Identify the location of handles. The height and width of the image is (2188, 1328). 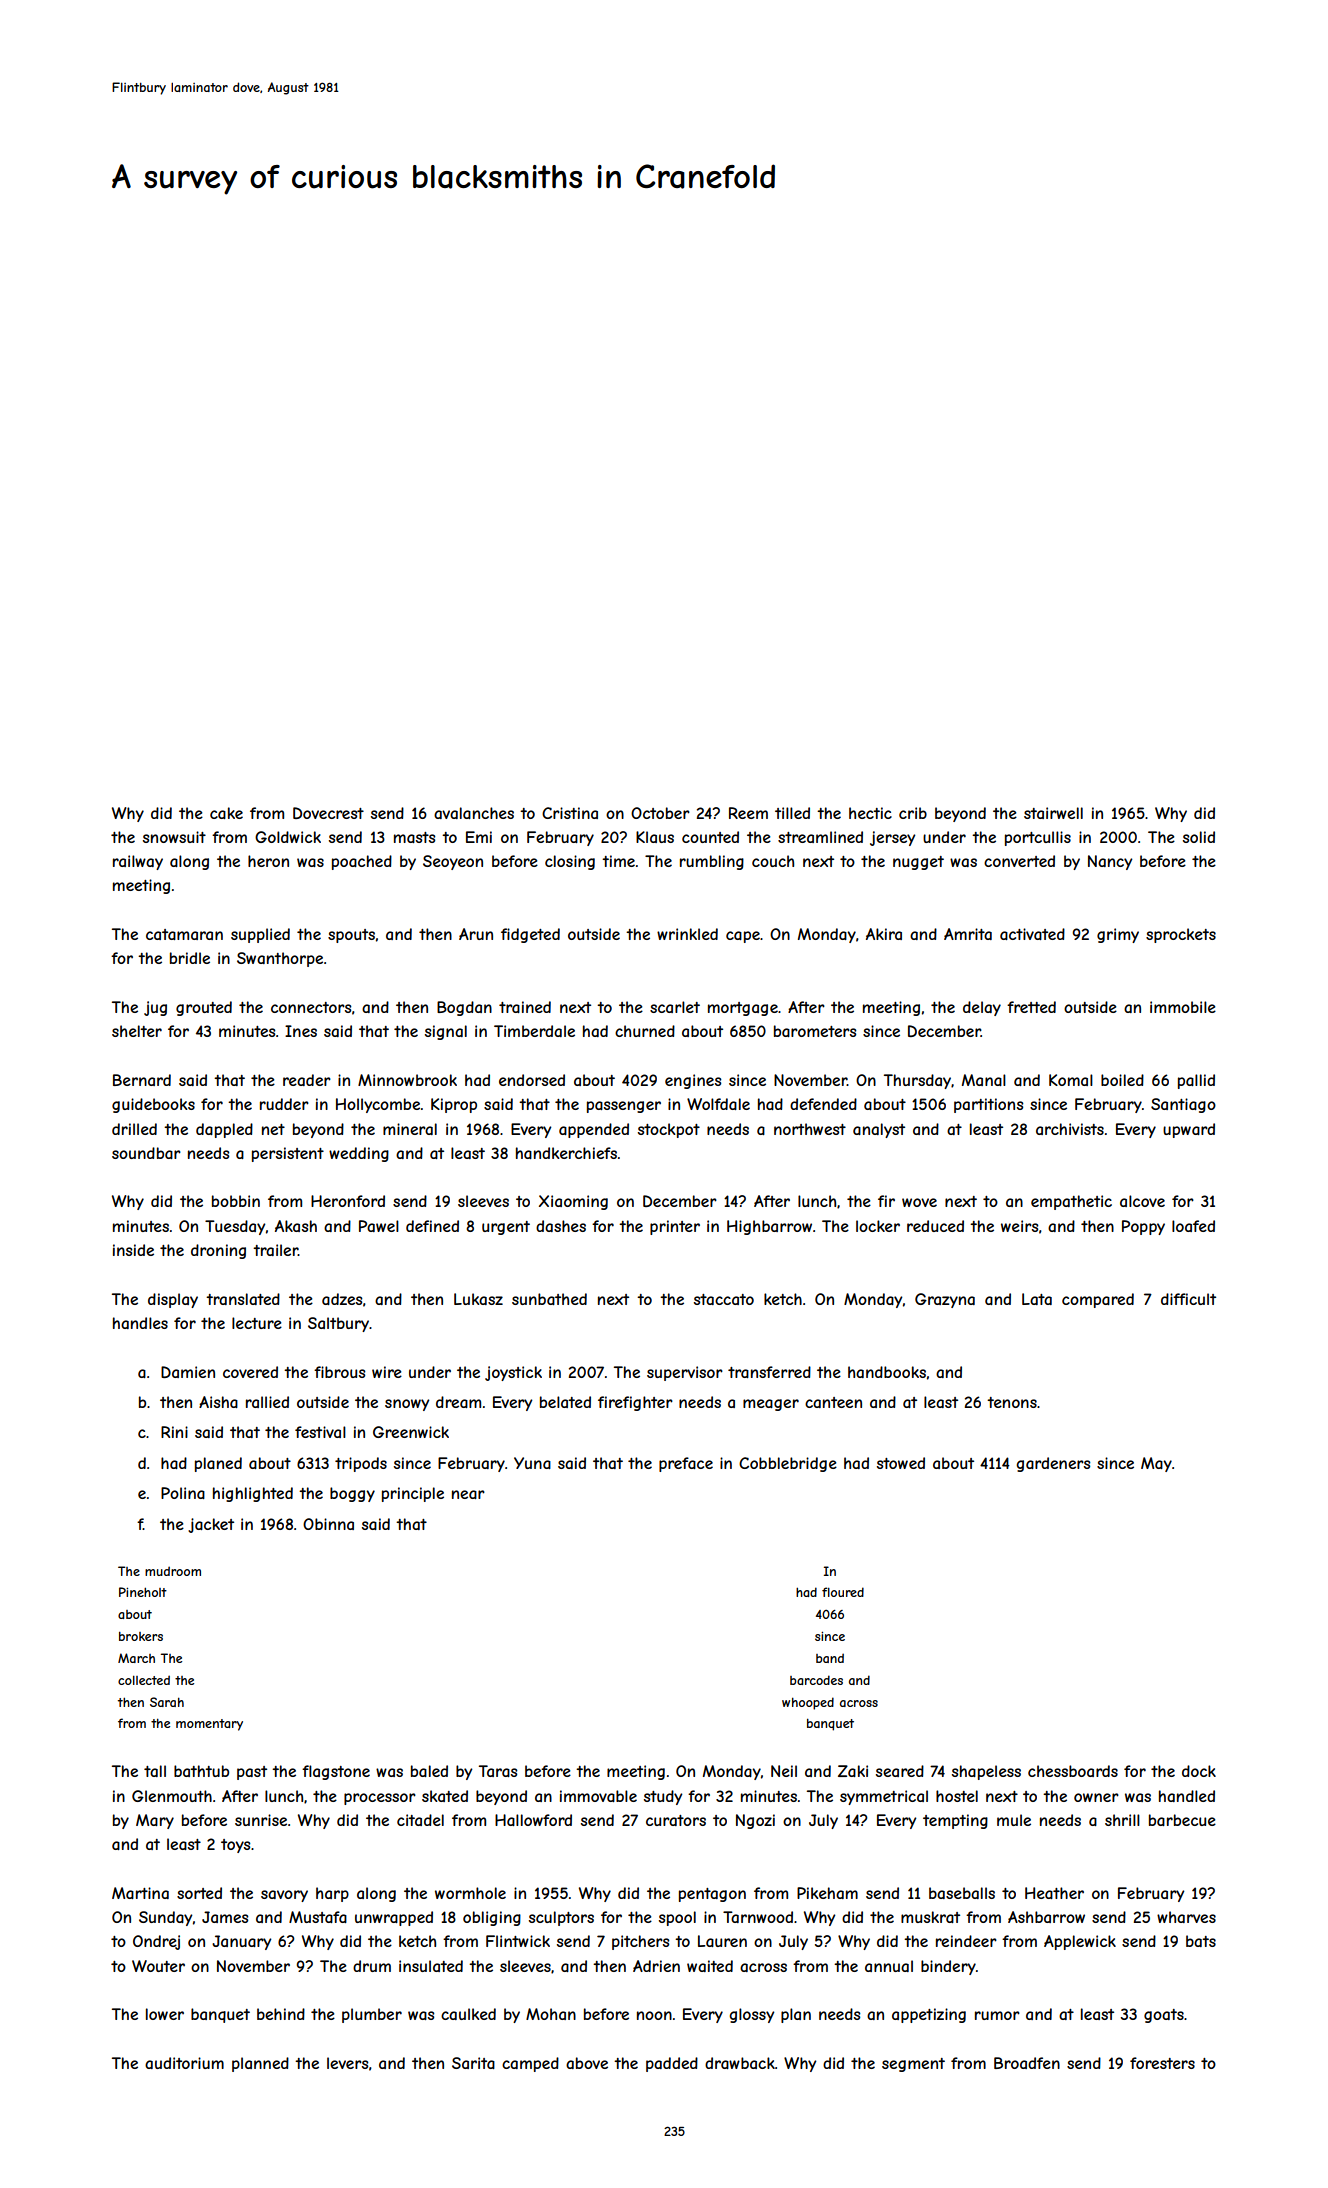
(140, 1323).
